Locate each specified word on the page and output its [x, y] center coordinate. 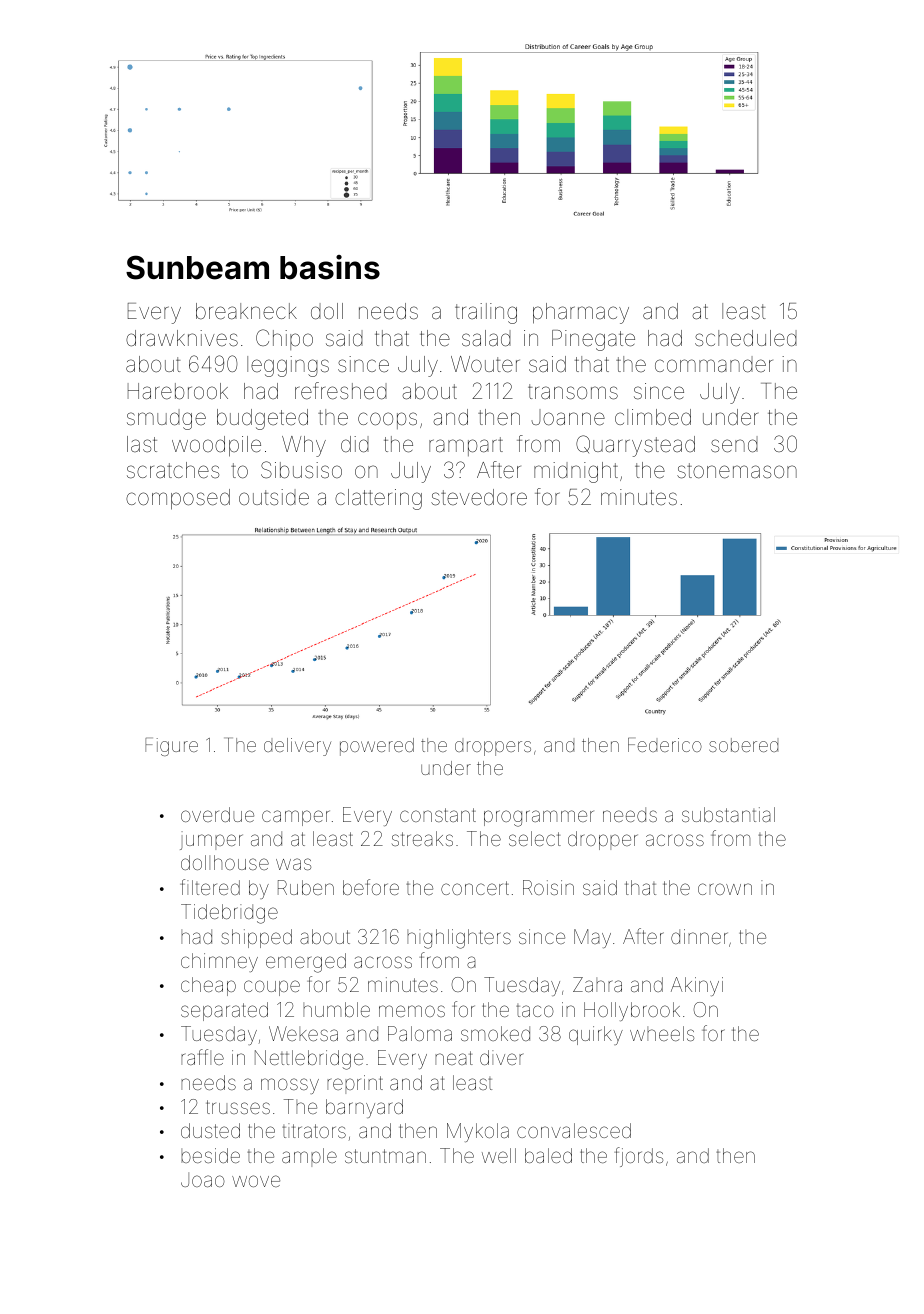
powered [377, 747]
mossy [290, 1086]
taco [535, 1010]
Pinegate [593, 340]
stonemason [737, 471]
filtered [210, 887]
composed [178, 499]
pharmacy [581, 313]
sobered [743, 745]
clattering [378, 499]
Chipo [284, 339]
